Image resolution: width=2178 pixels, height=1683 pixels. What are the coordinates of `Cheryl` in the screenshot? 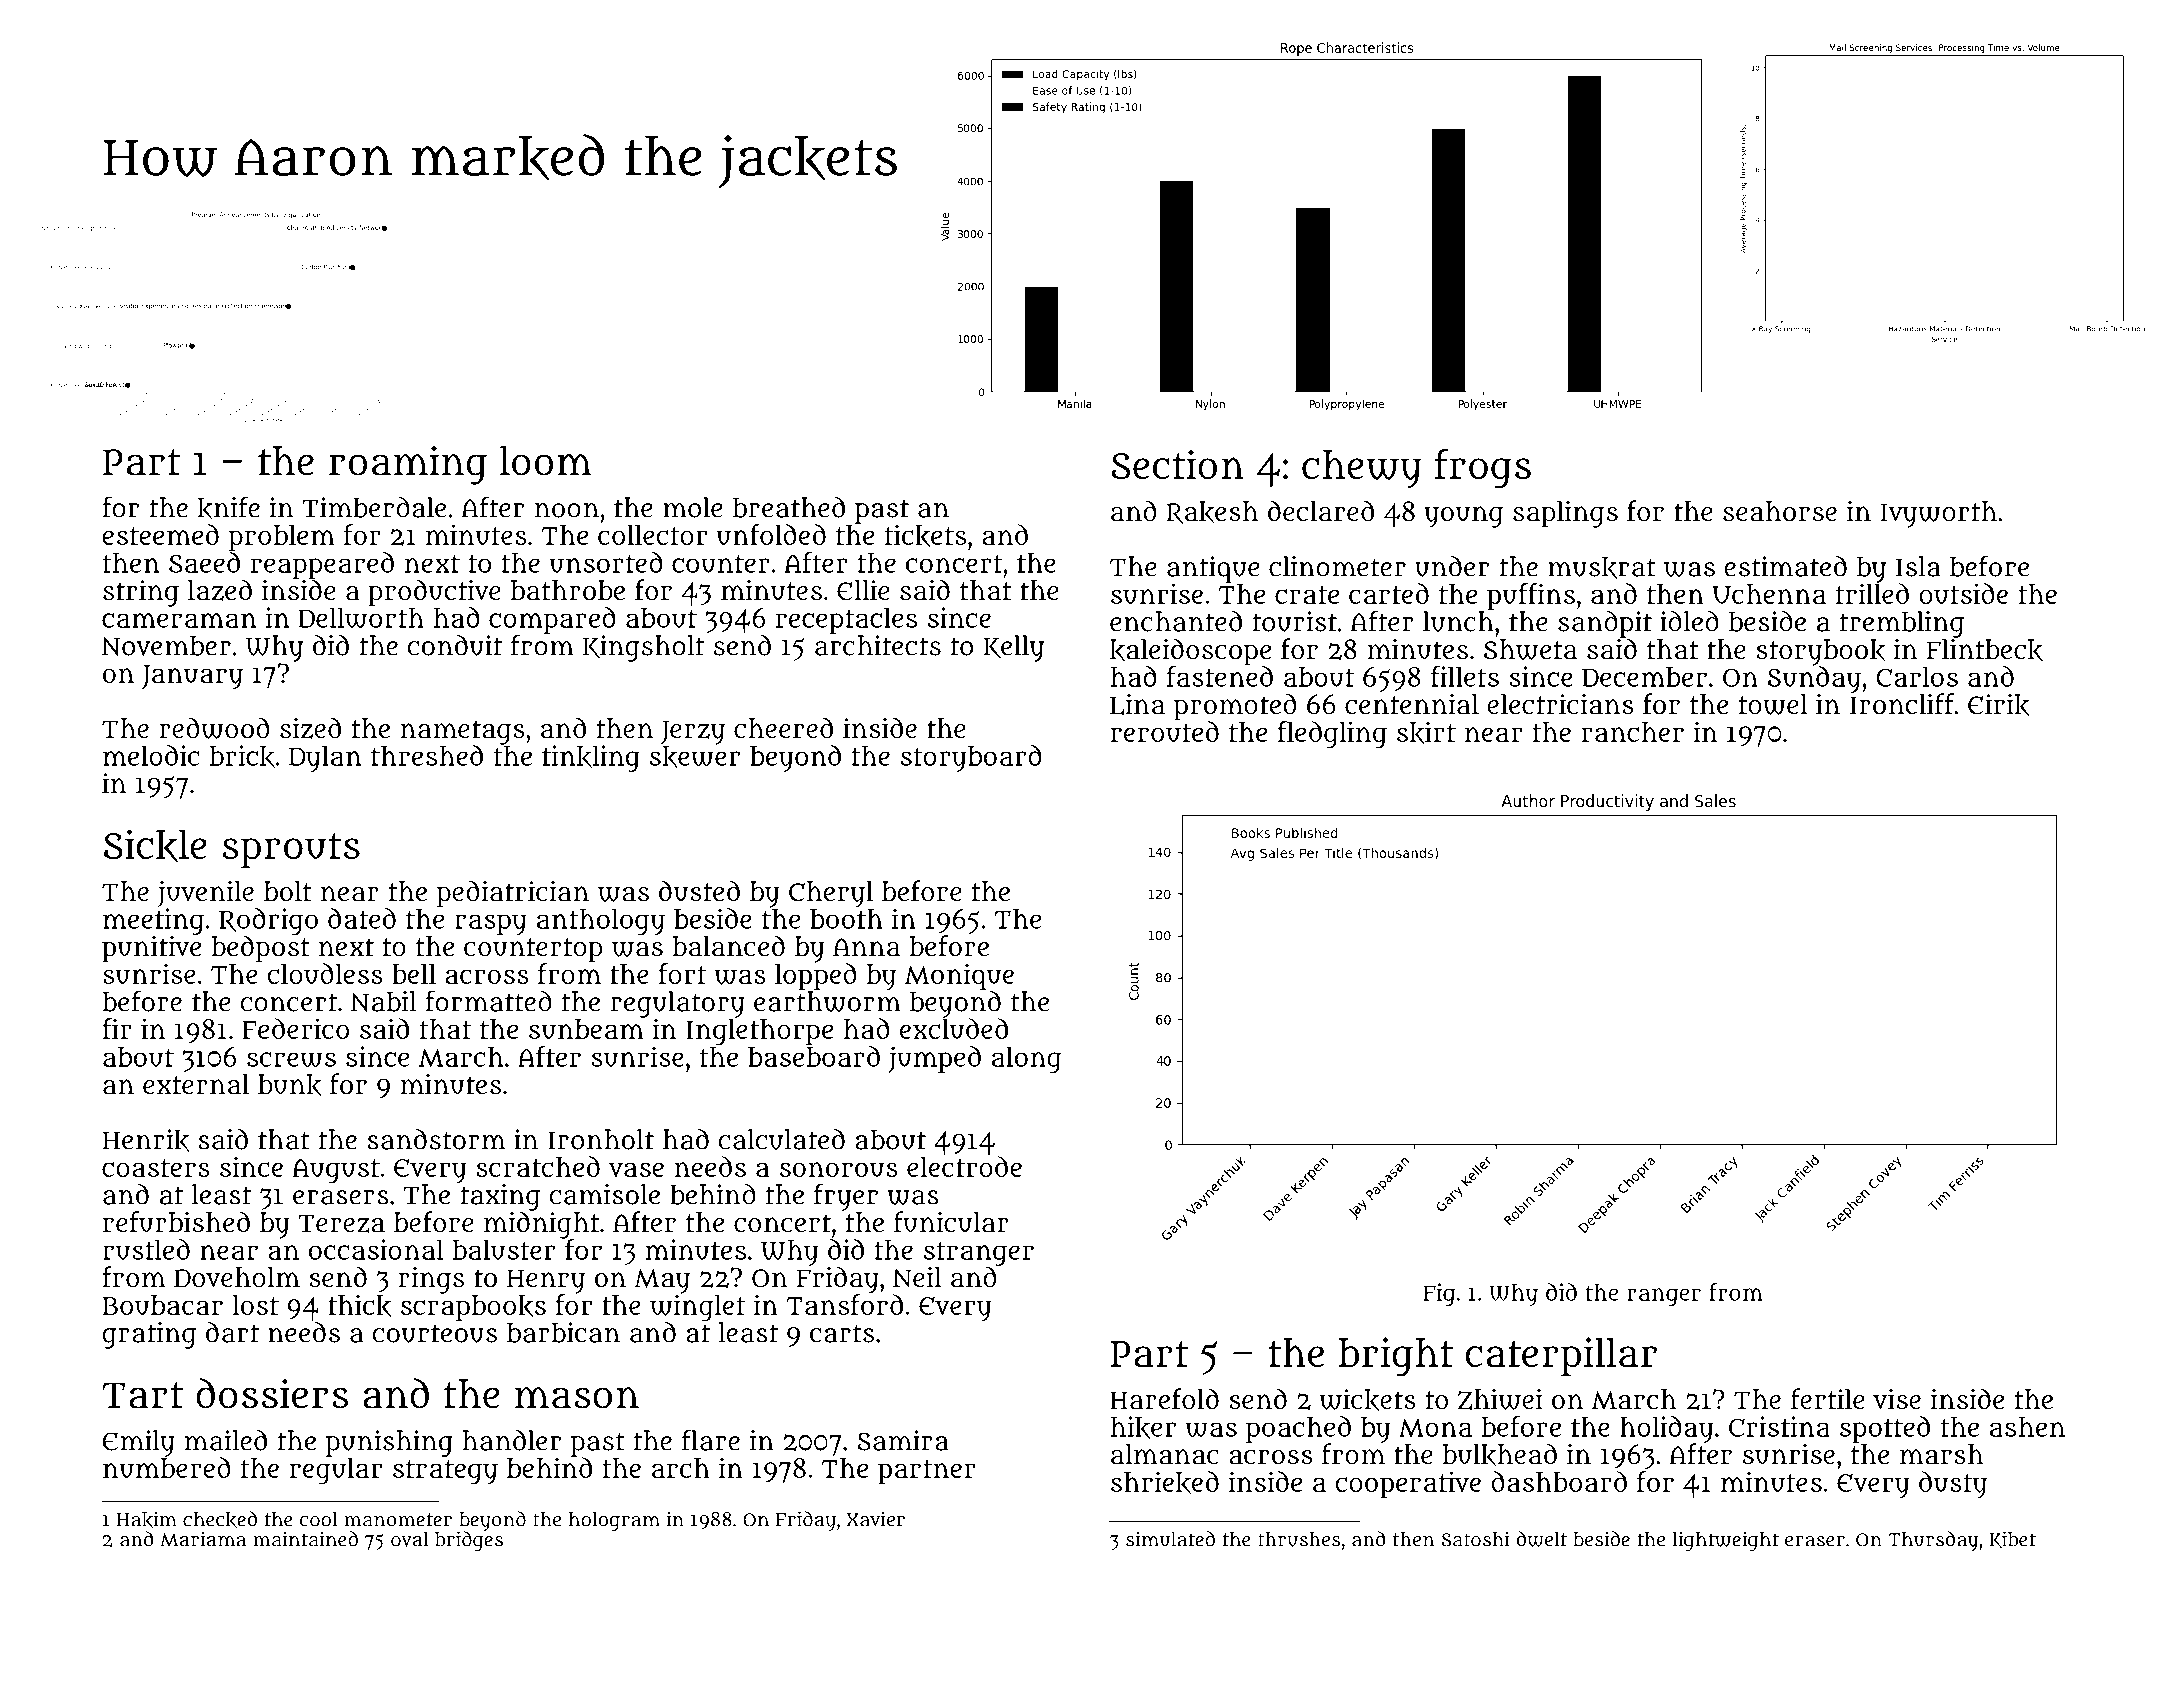 It's located at (831, 894).
